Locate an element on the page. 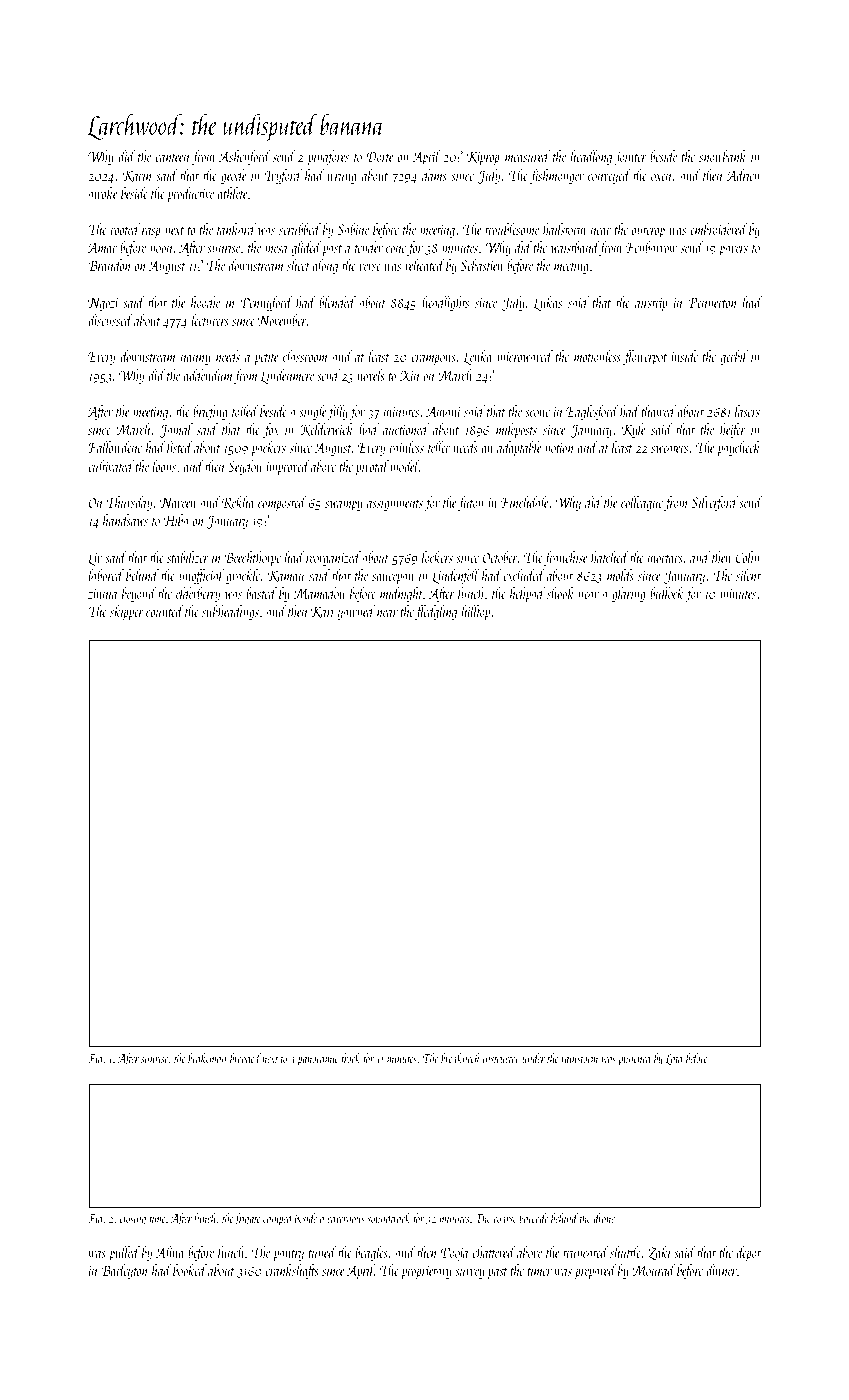  Fallowdene is located at coordinates (115, 447).
